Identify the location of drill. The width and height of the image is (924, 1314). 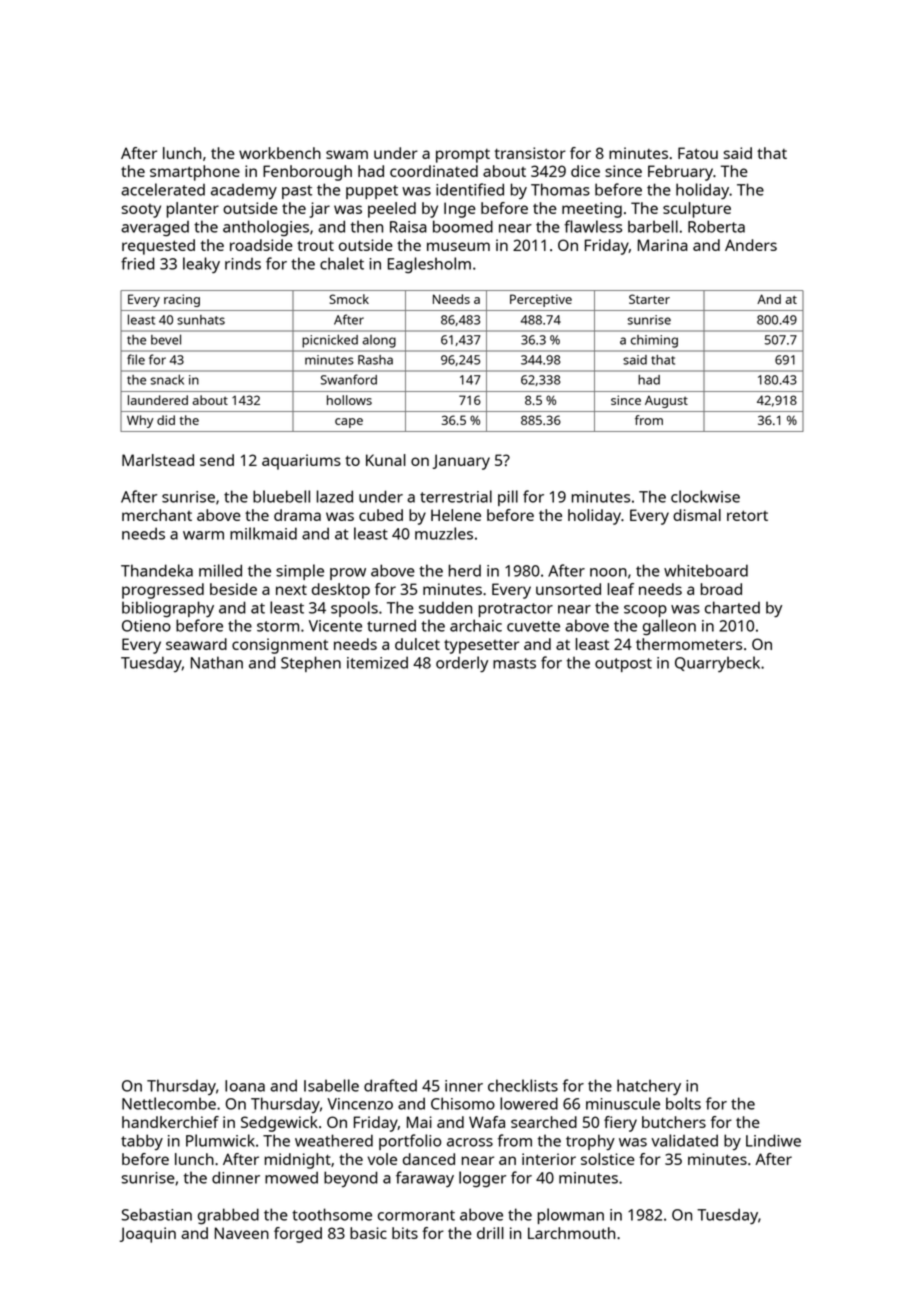
(490, 1233).
